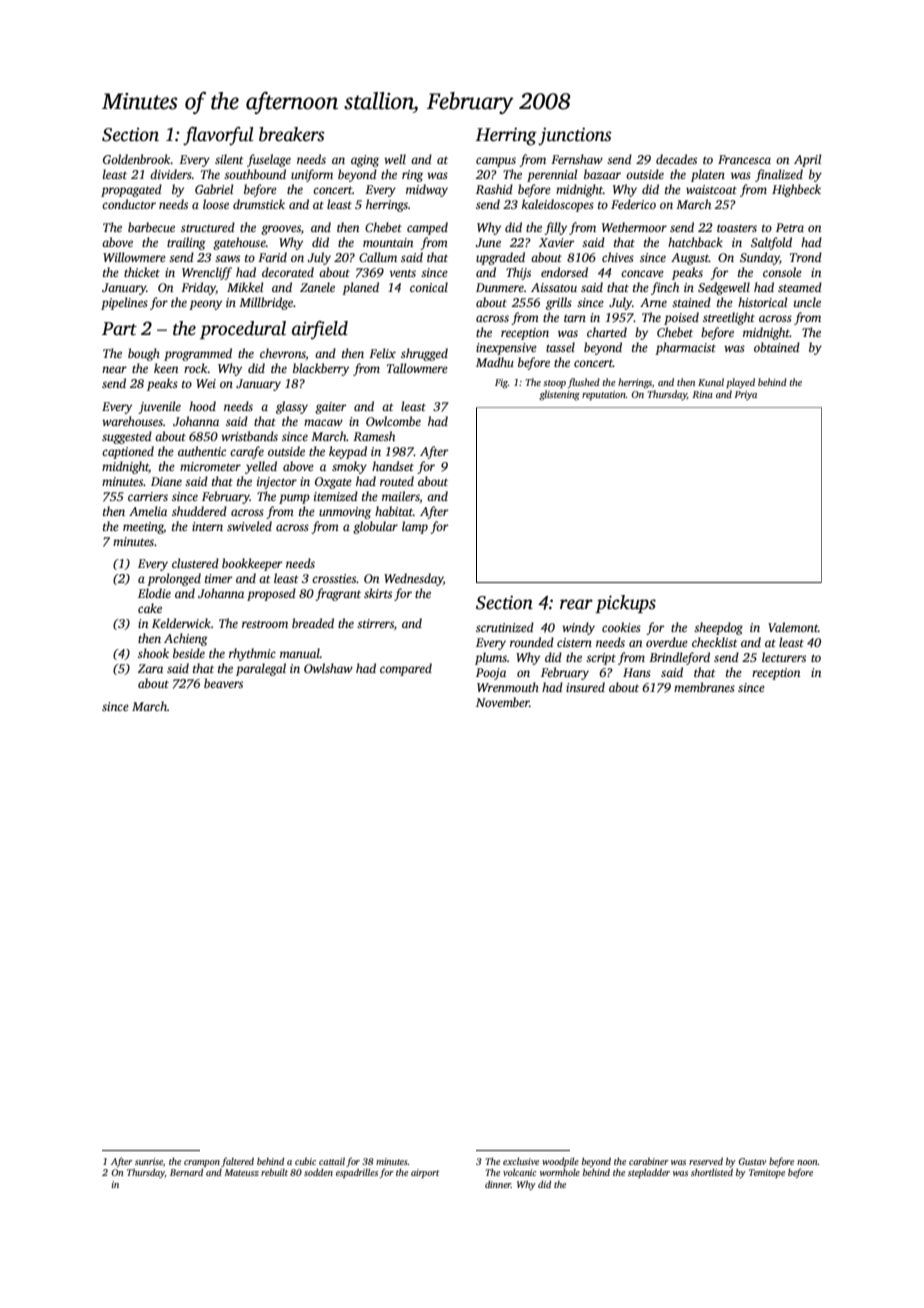 The height and width of the screenshot is (1308, 924). What do you see at coordinates (271, 594) in the screenshot?
I see `proposed` at bounding box center [271, 594].
